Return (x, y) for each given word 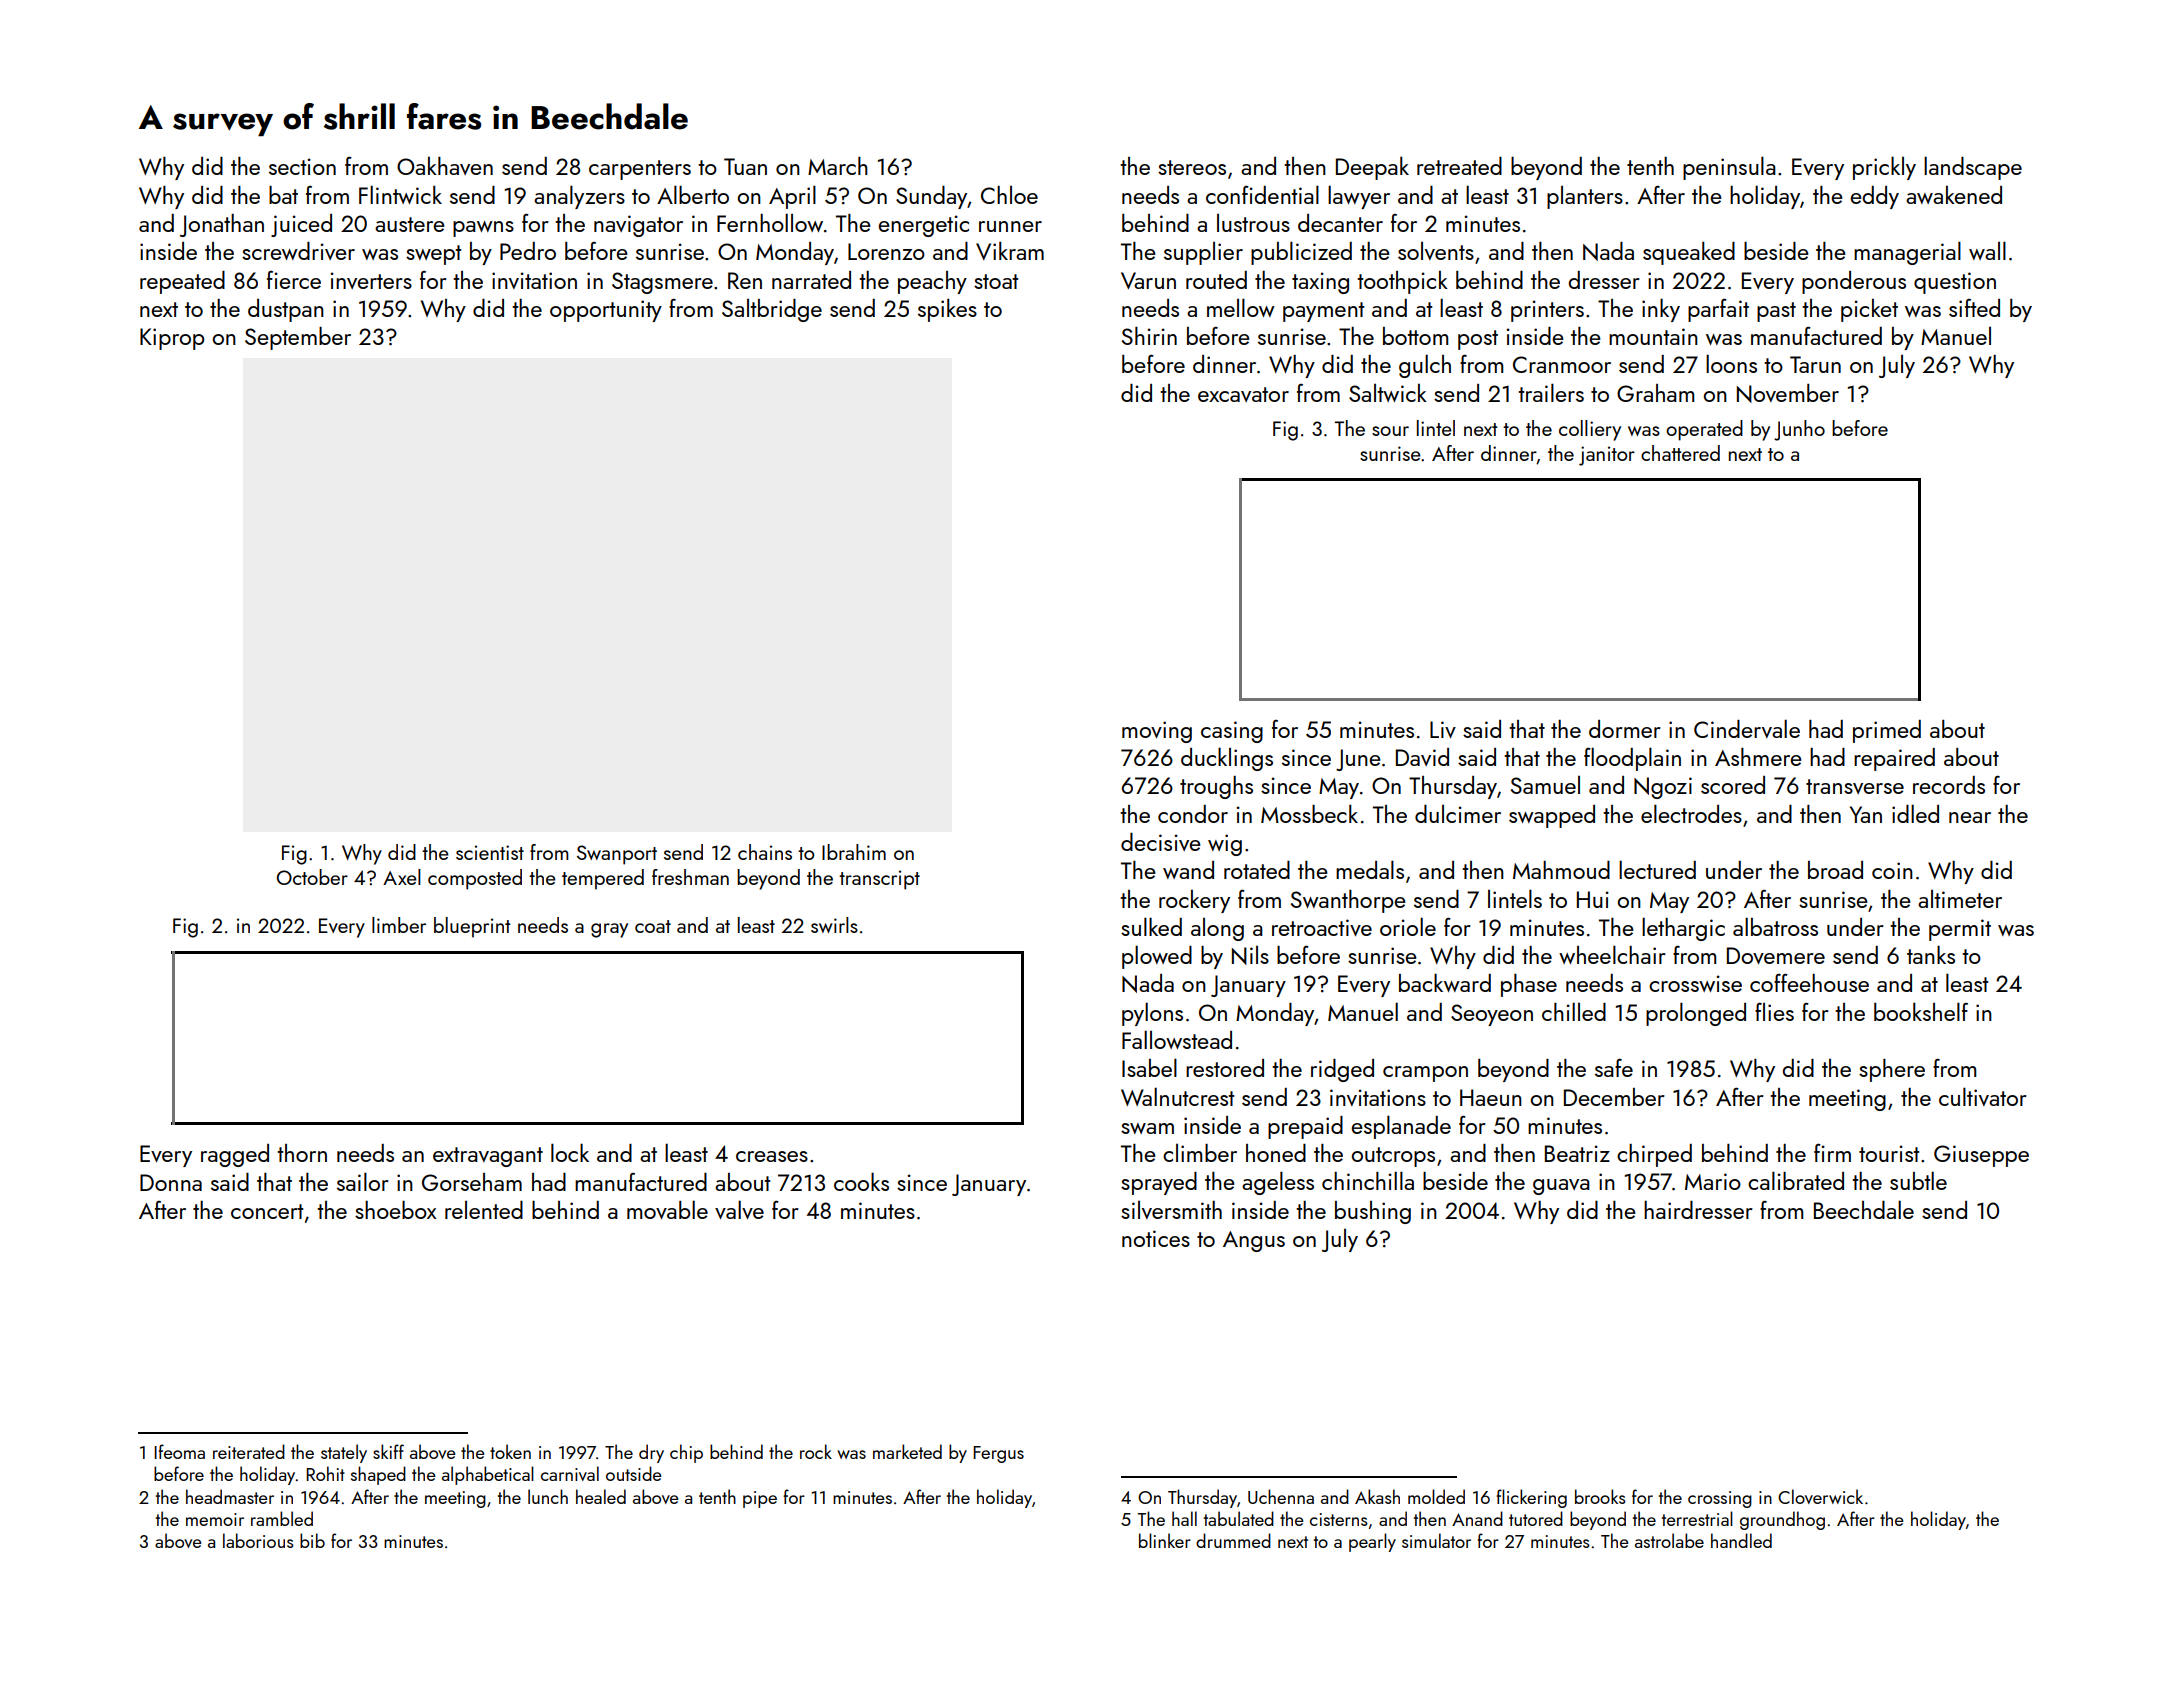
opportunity (606, 311)
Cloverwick (1820, 1496)
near (1970, 817)
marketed (907, 1451)
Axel (402, 877)
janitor (1607, 456)
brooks (1600, 1496)
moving (1157, 732)
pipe (760, 1499)
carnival (570, 1473)
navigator (638, 226)
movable (667, 1209)
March (838, 166)
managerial (1907, 253)
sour (1390, 431)
